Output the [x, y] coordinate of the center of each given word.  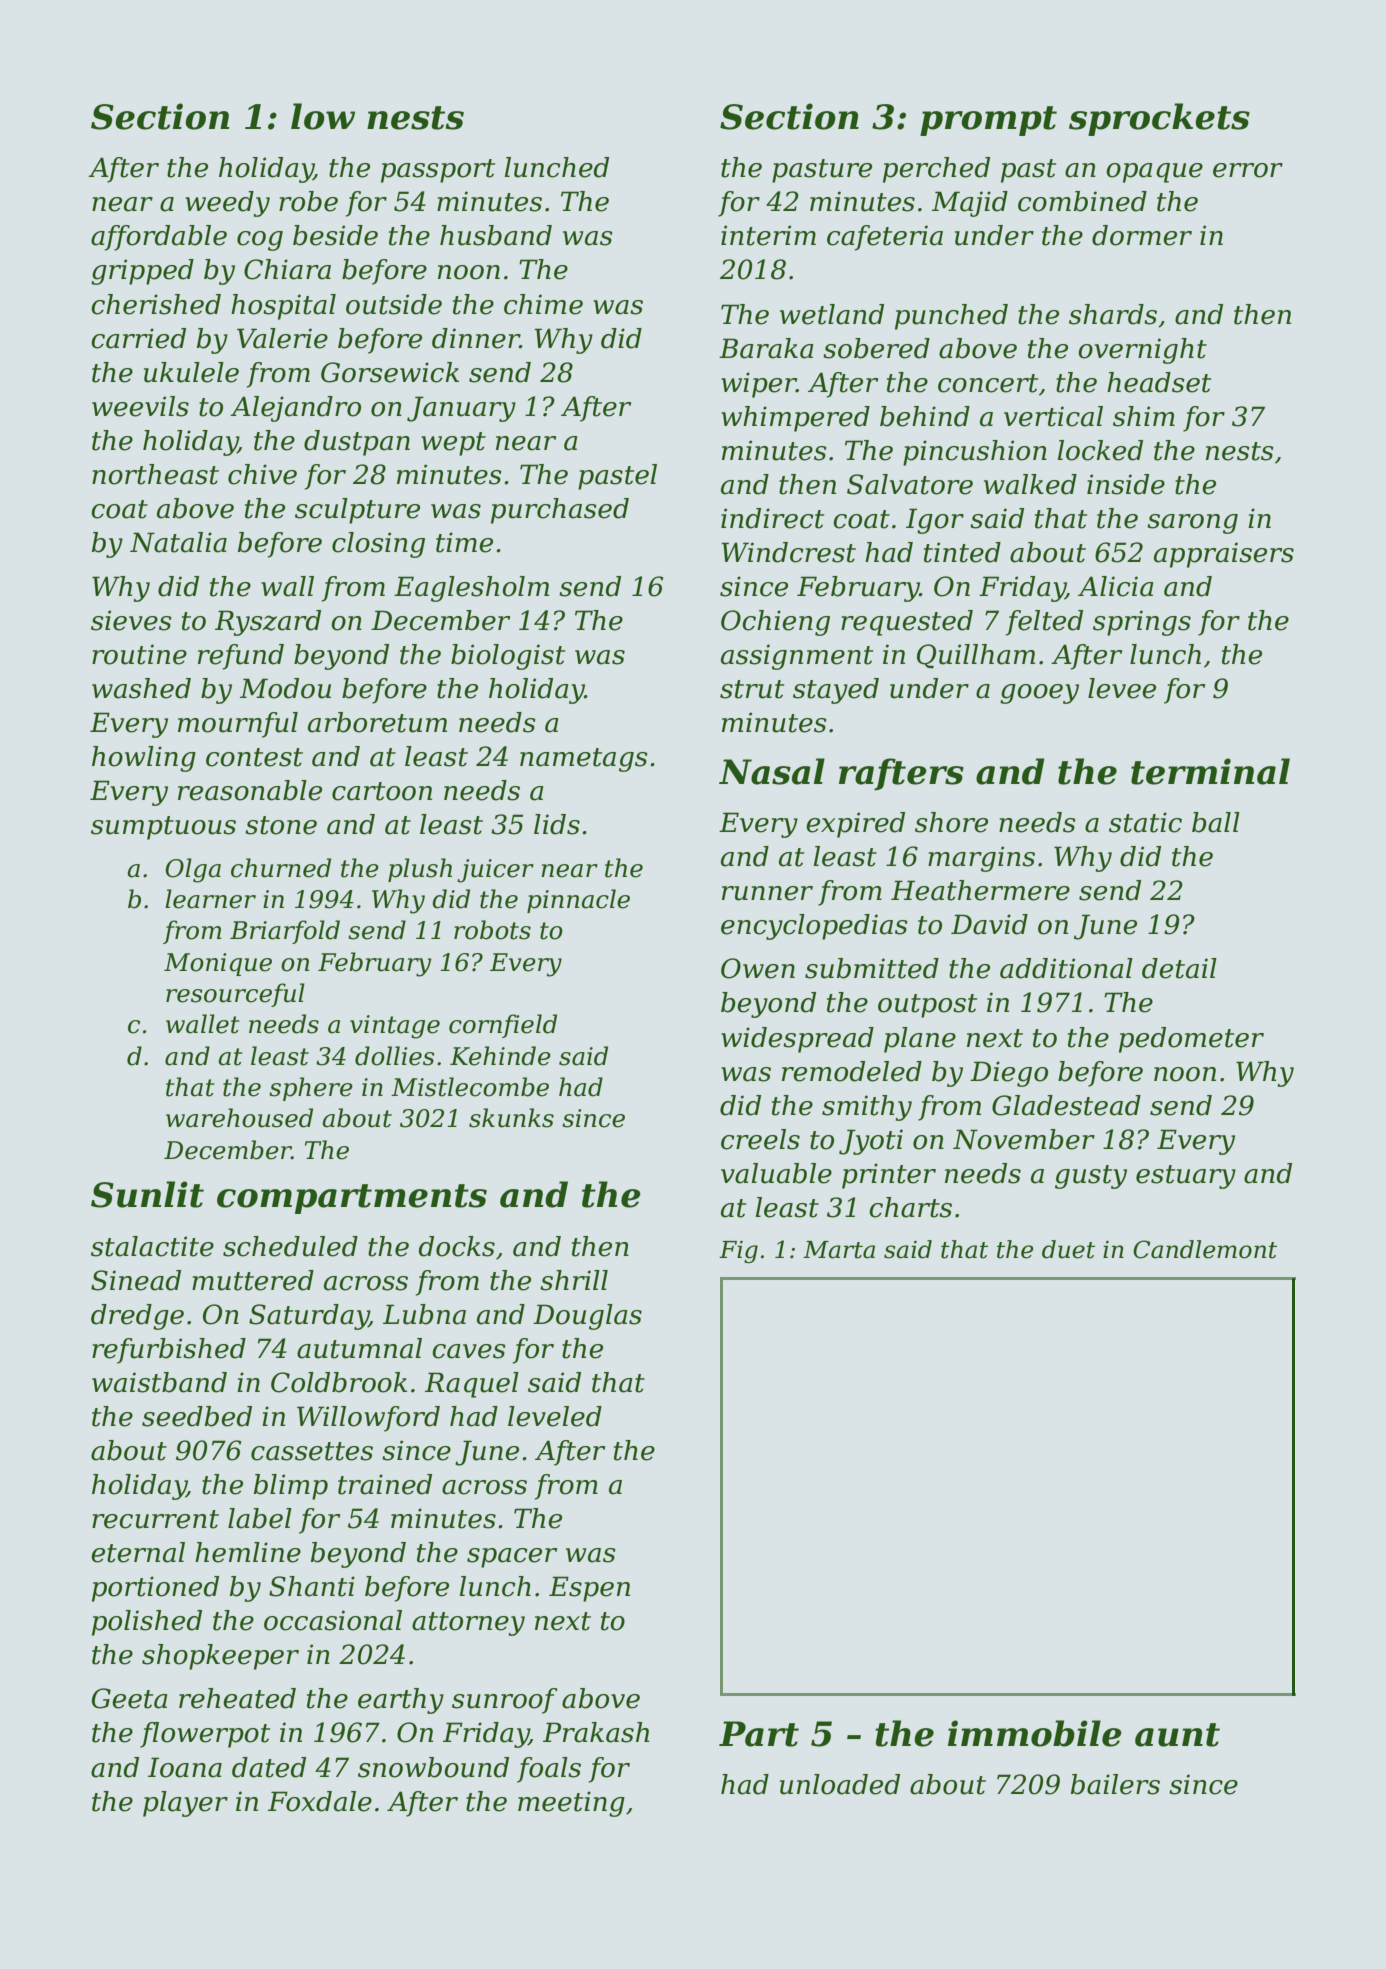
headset [1159, 382]
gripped [142, 272]
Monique [218, 964]
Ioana [185, 1767]
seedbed [197, 1416]
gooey [1039, 694]
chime [543, 304]
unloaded [840, 1784]
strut [752, 689]
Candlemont [1205, 1249]
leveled [555, 1416]
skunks [511, 1118]
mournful [238, 725]
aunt [1177, 1735]
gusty [1091, 1177]
